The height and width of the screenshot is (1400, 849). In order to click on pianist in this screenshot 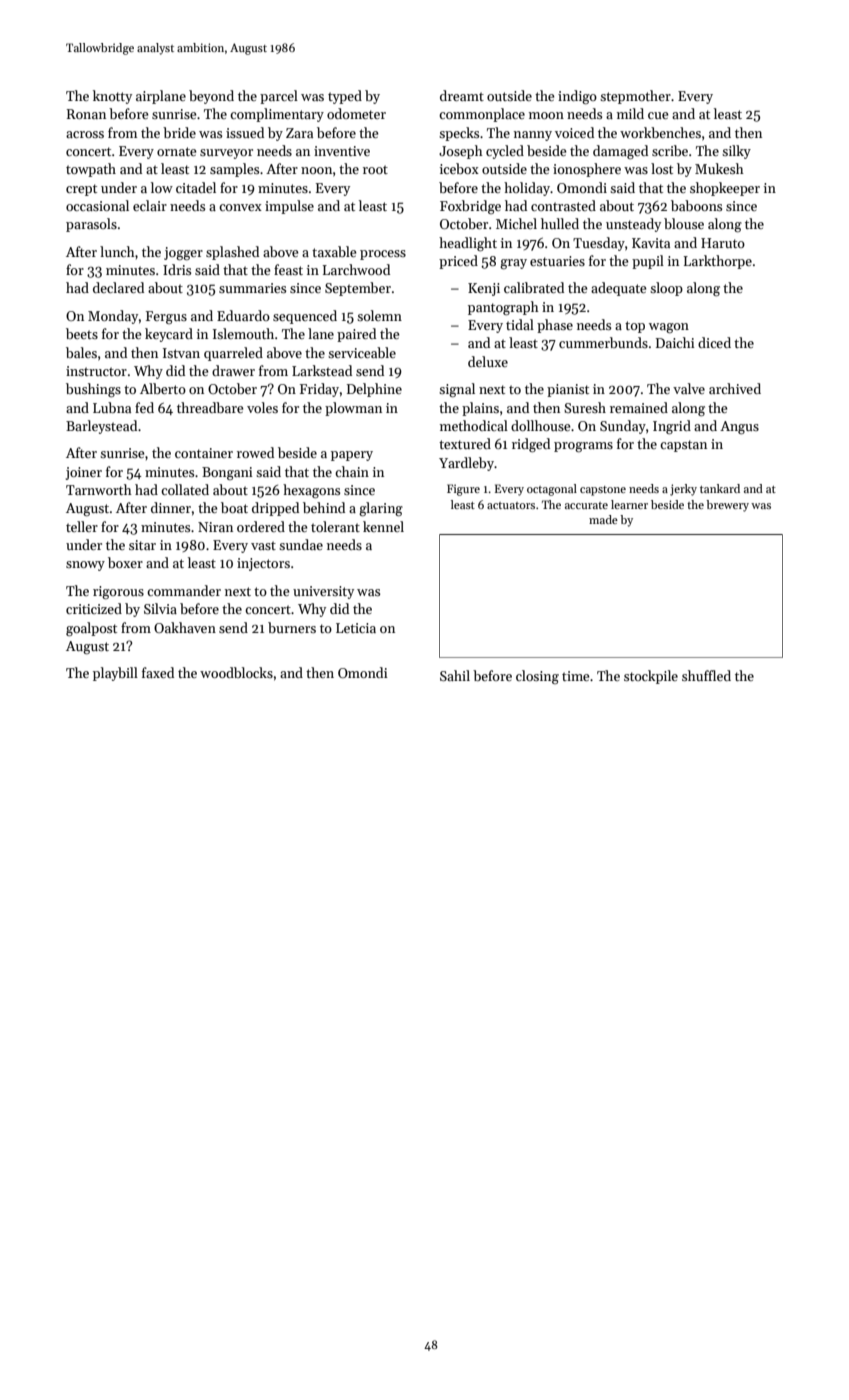, I will do `click(568, 390)`.
